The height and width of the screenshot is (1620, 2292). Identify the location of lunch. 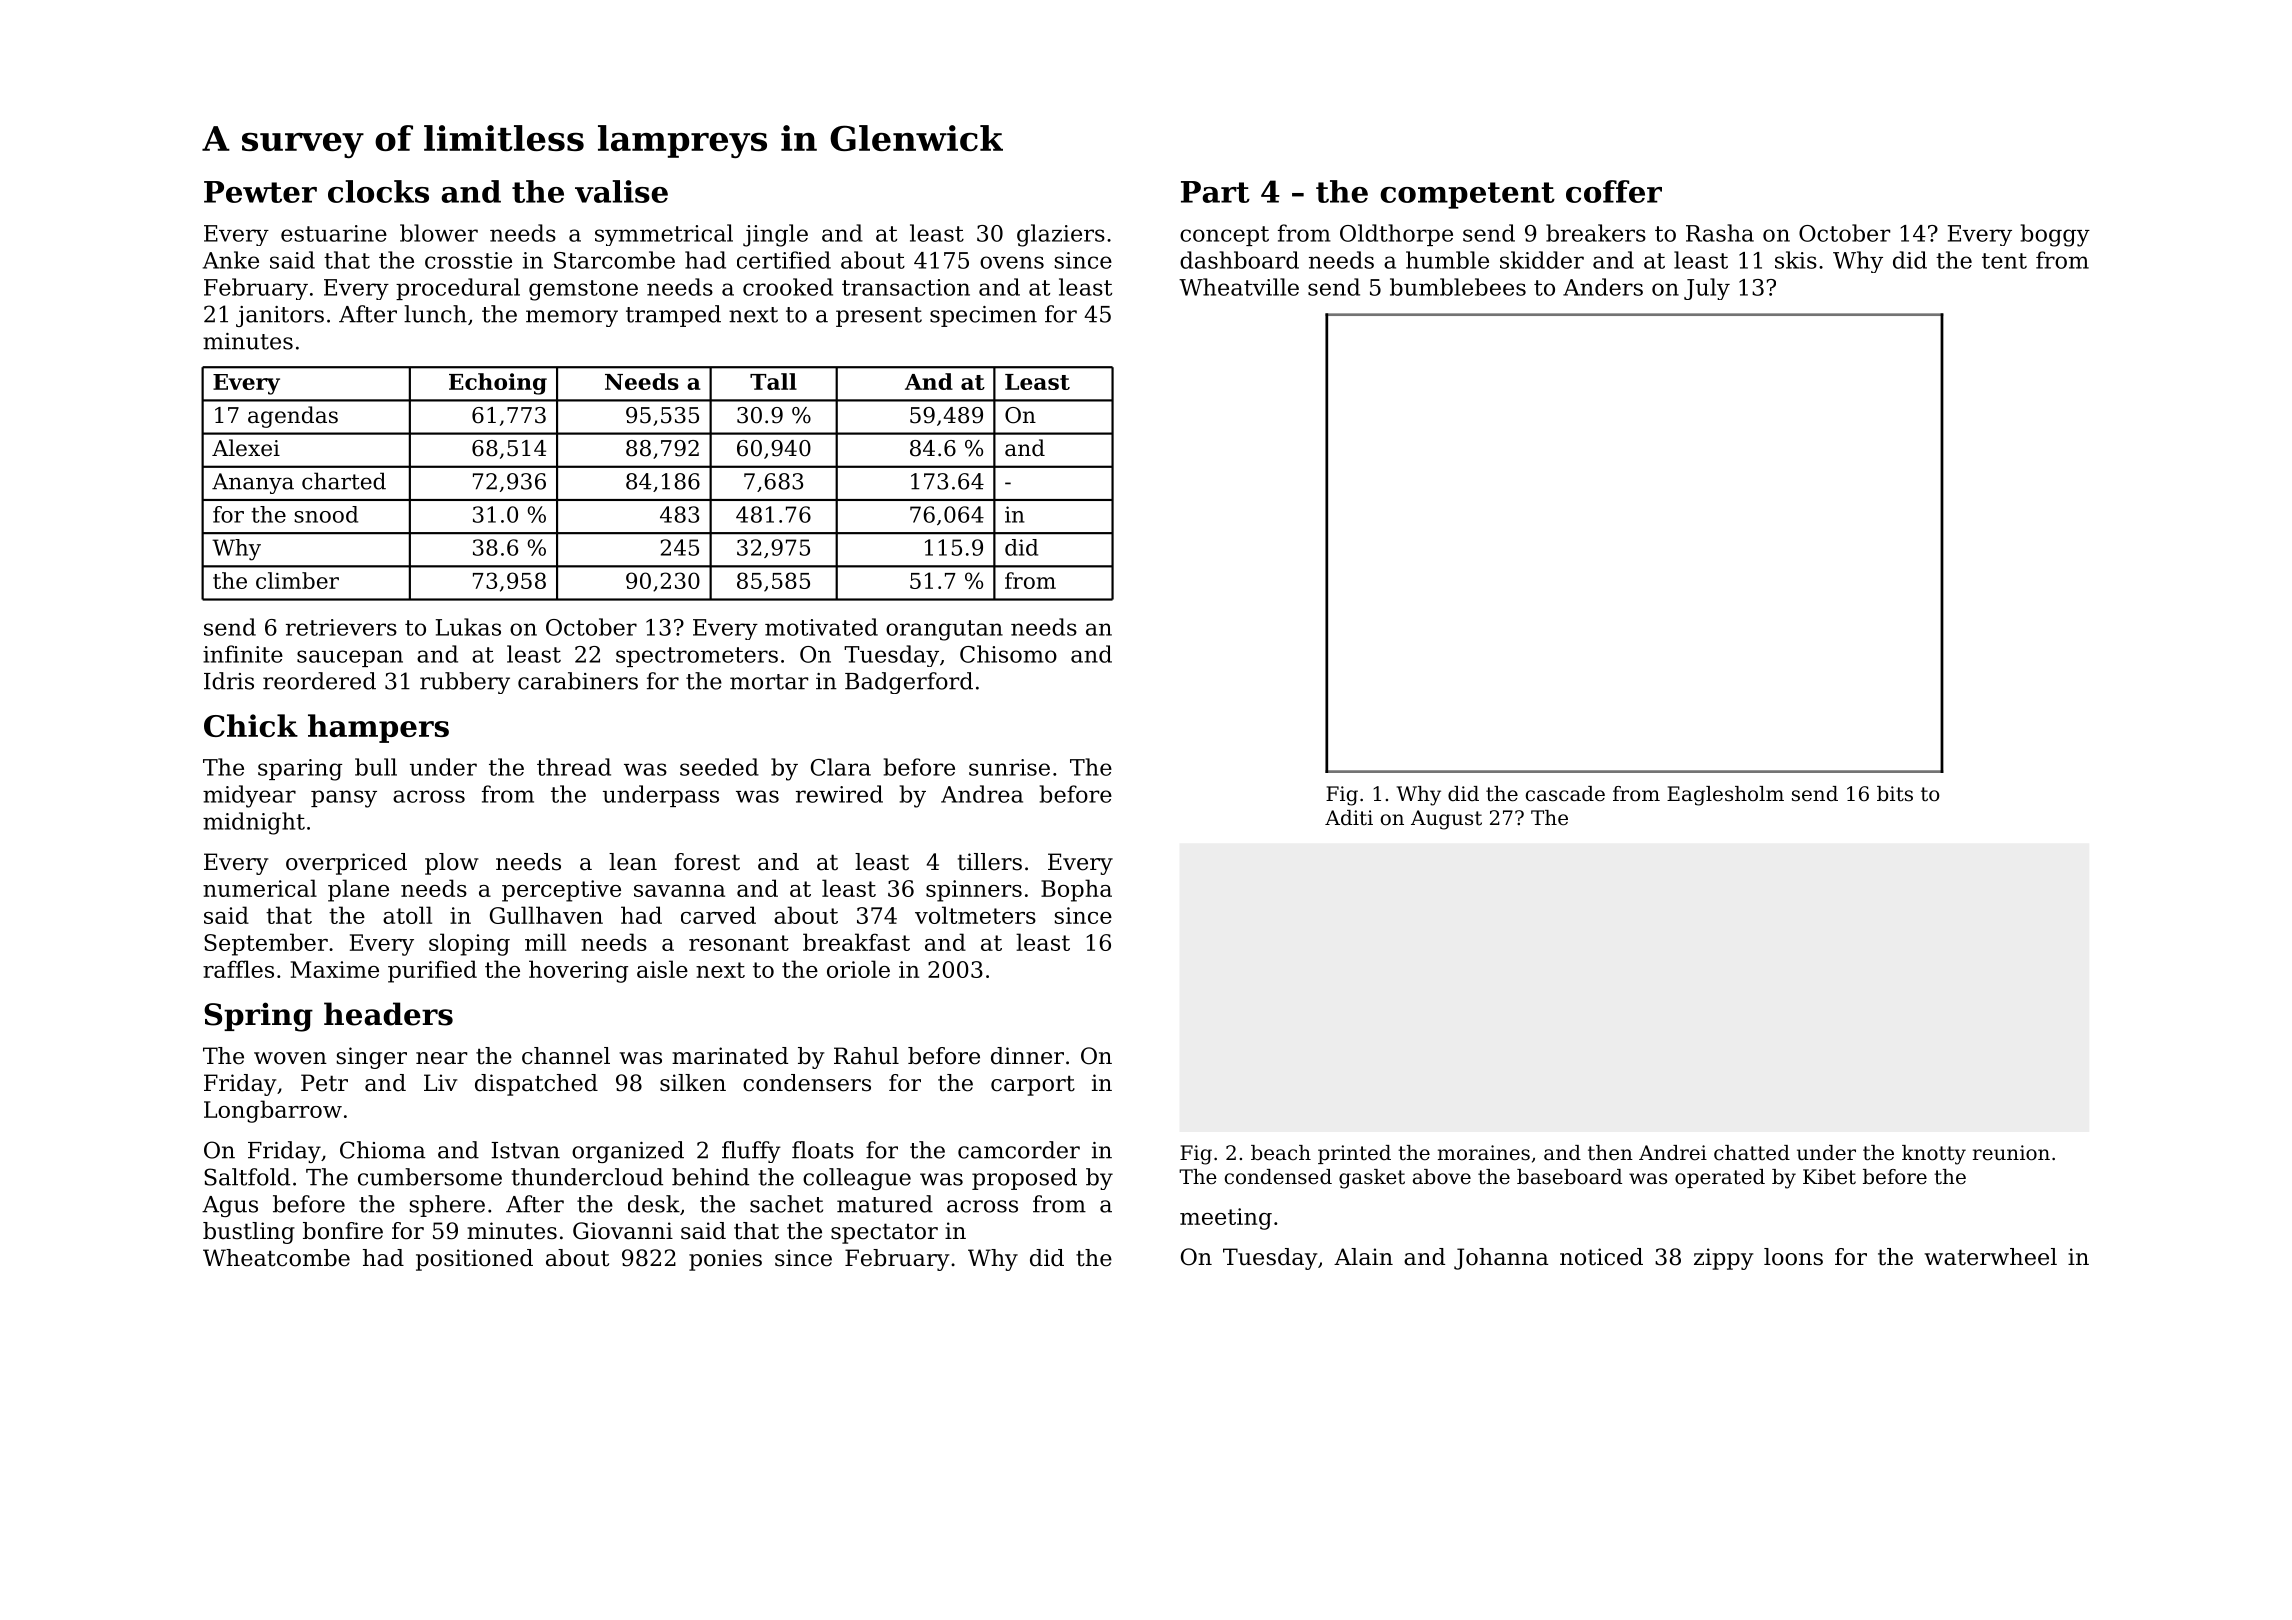
(435, 314).
